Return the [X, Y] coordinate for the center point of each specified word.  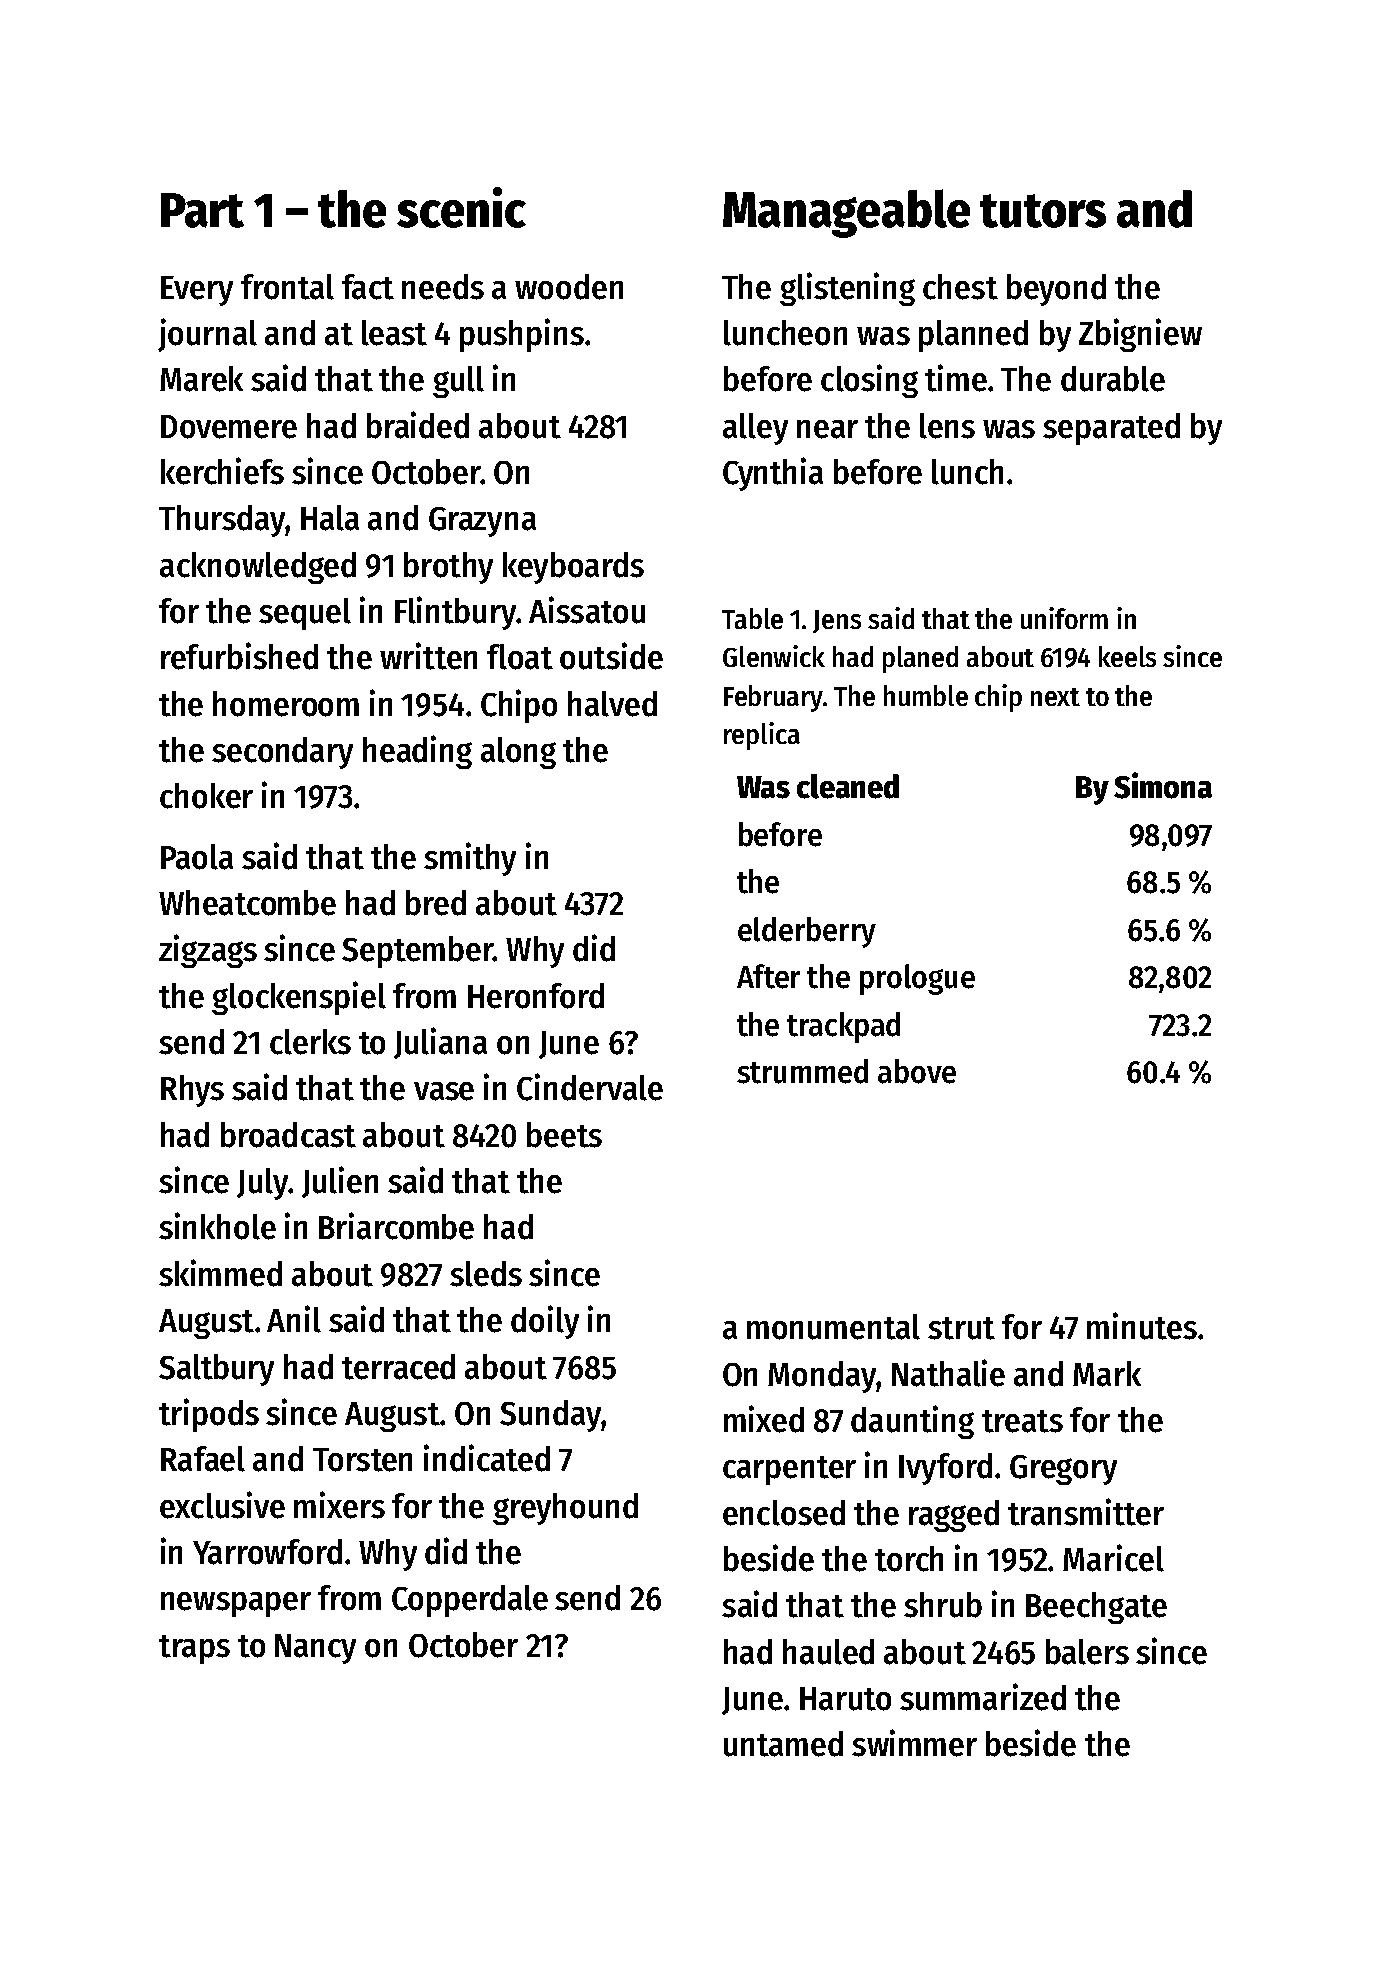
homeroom [286, 704]
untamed [783, 1744]
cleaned [848, 786]
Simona [1163, 785]
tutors [1043, 211]
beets [564, 1135]
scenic [461, 207]
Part [202, 210]
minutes [1142, 1326]
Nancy [315, 1649]
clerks [310, 1042]
